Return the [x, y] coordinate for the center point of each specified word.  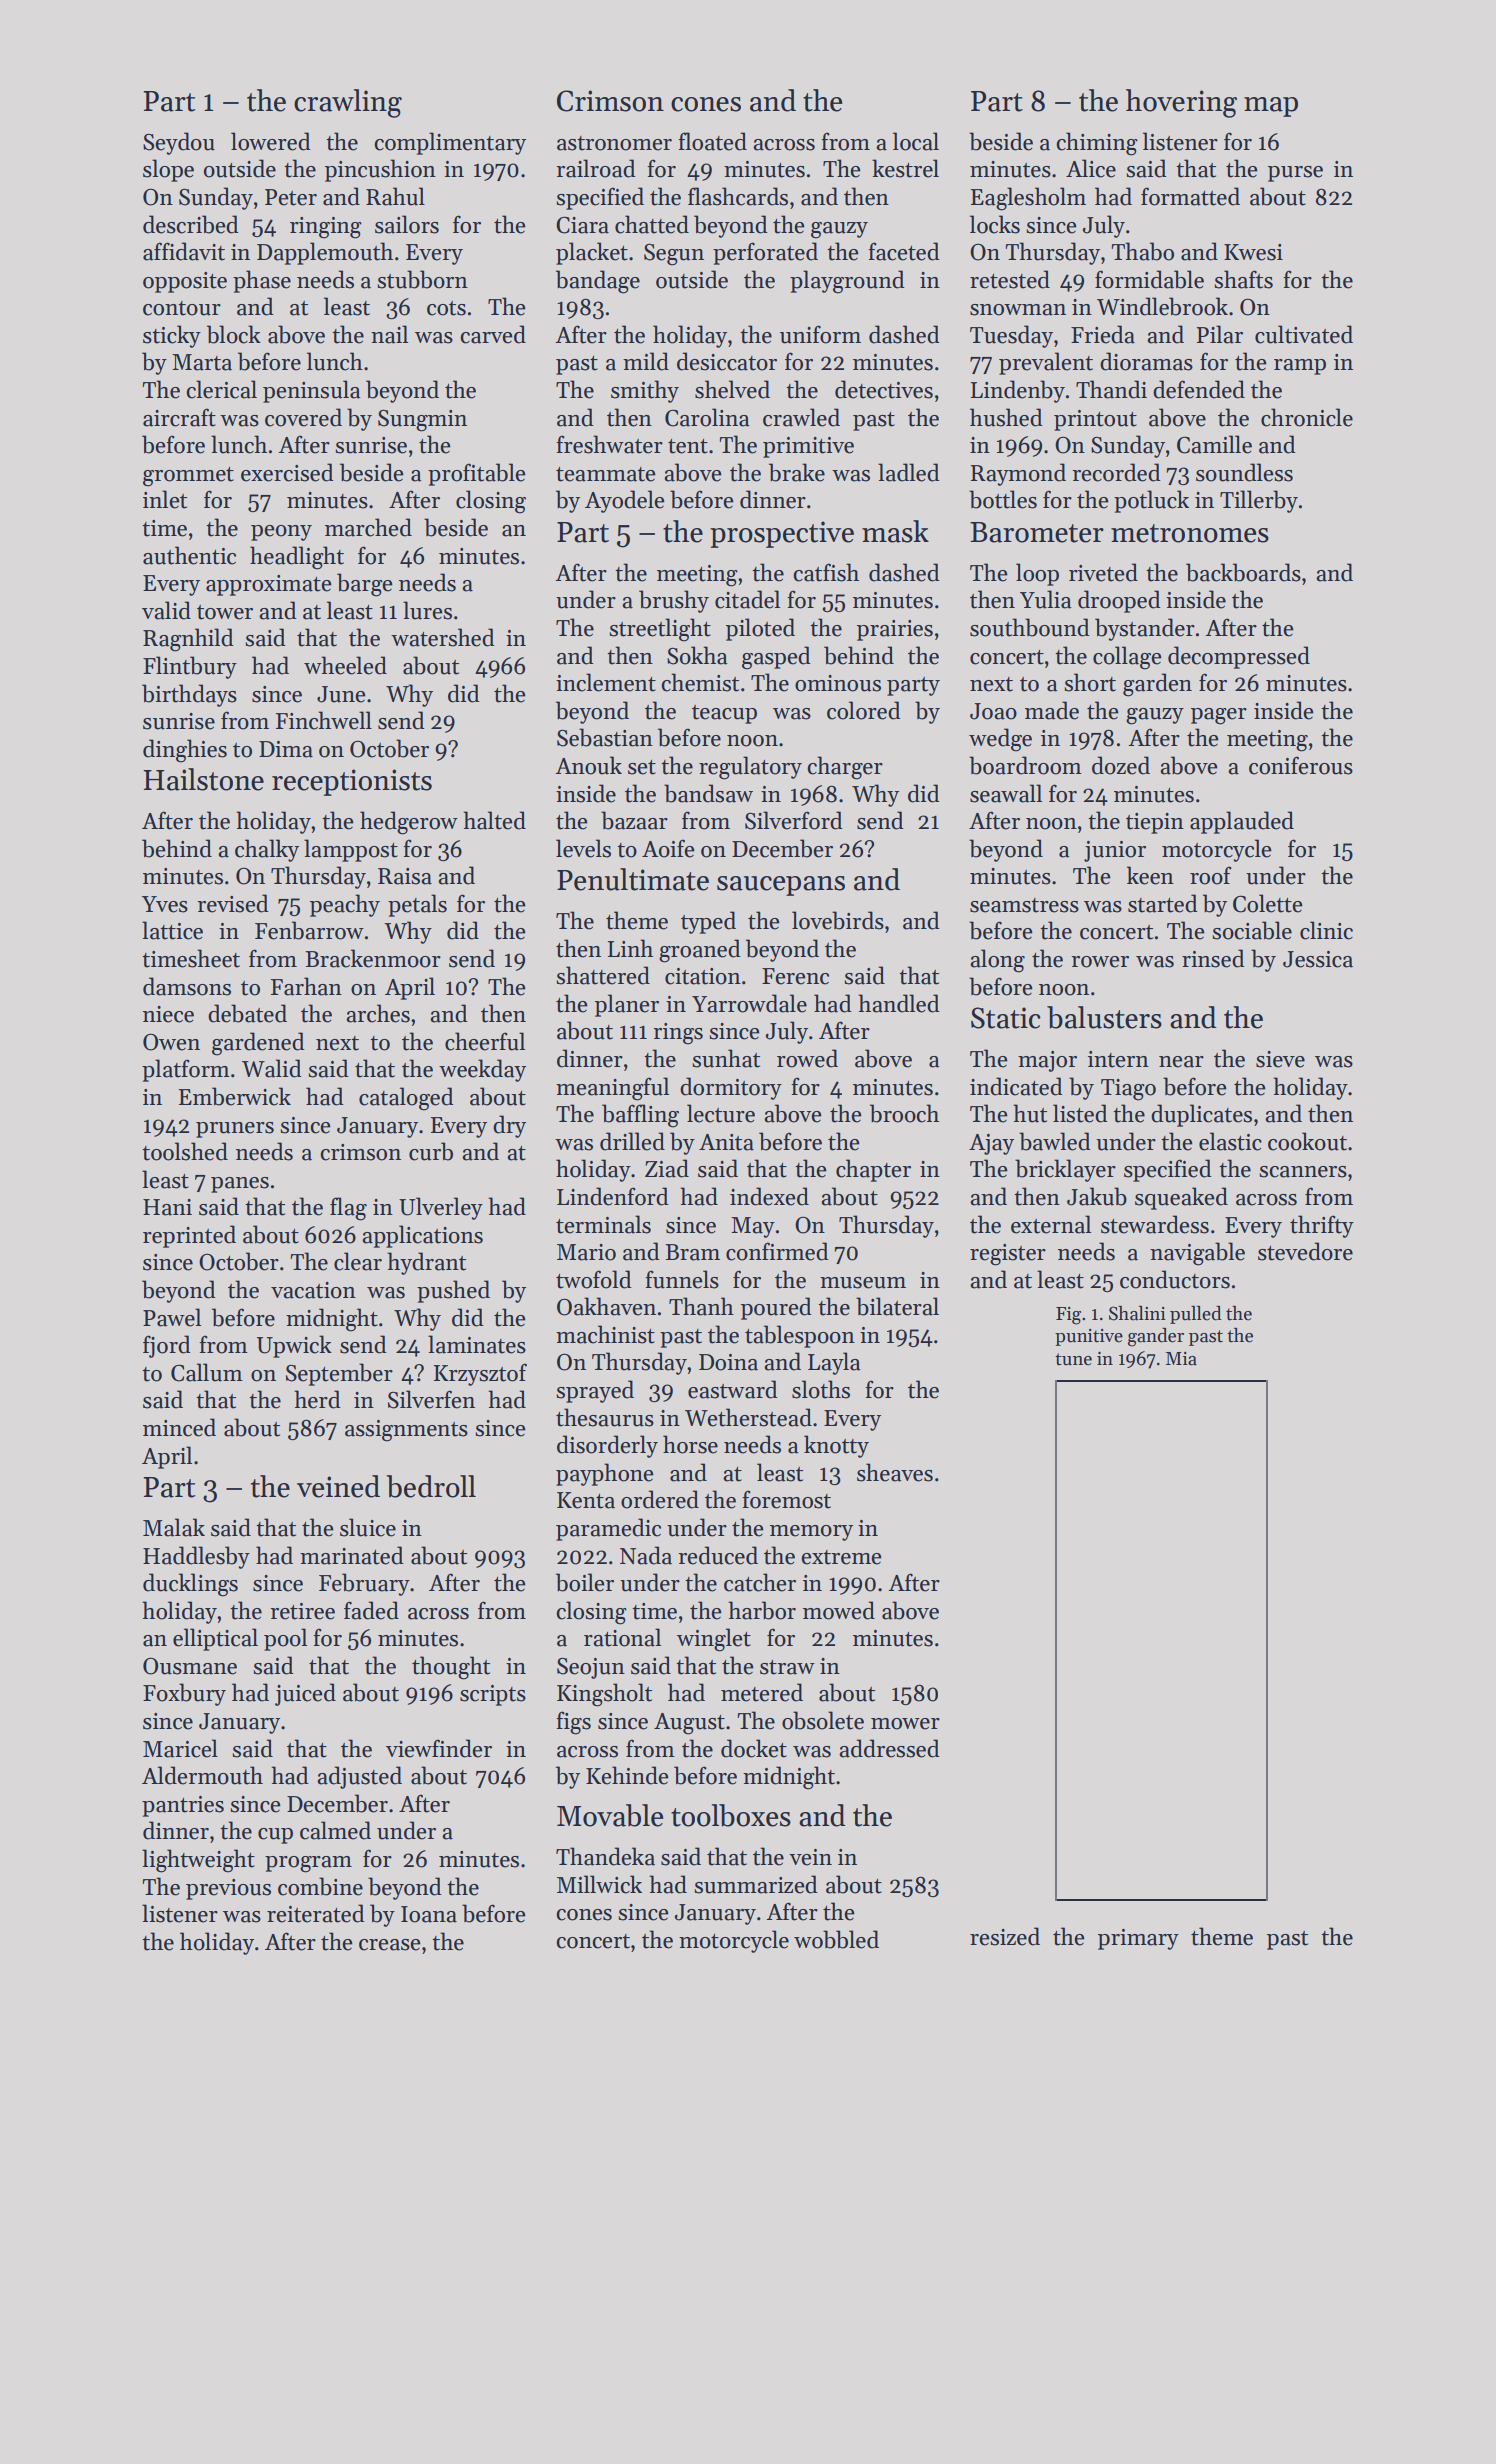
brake [797, 472]
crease [390, 1945]
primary [1138, 1939]
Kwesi [1253, 252]
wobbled [836, 1939]
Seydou [179, 143]
